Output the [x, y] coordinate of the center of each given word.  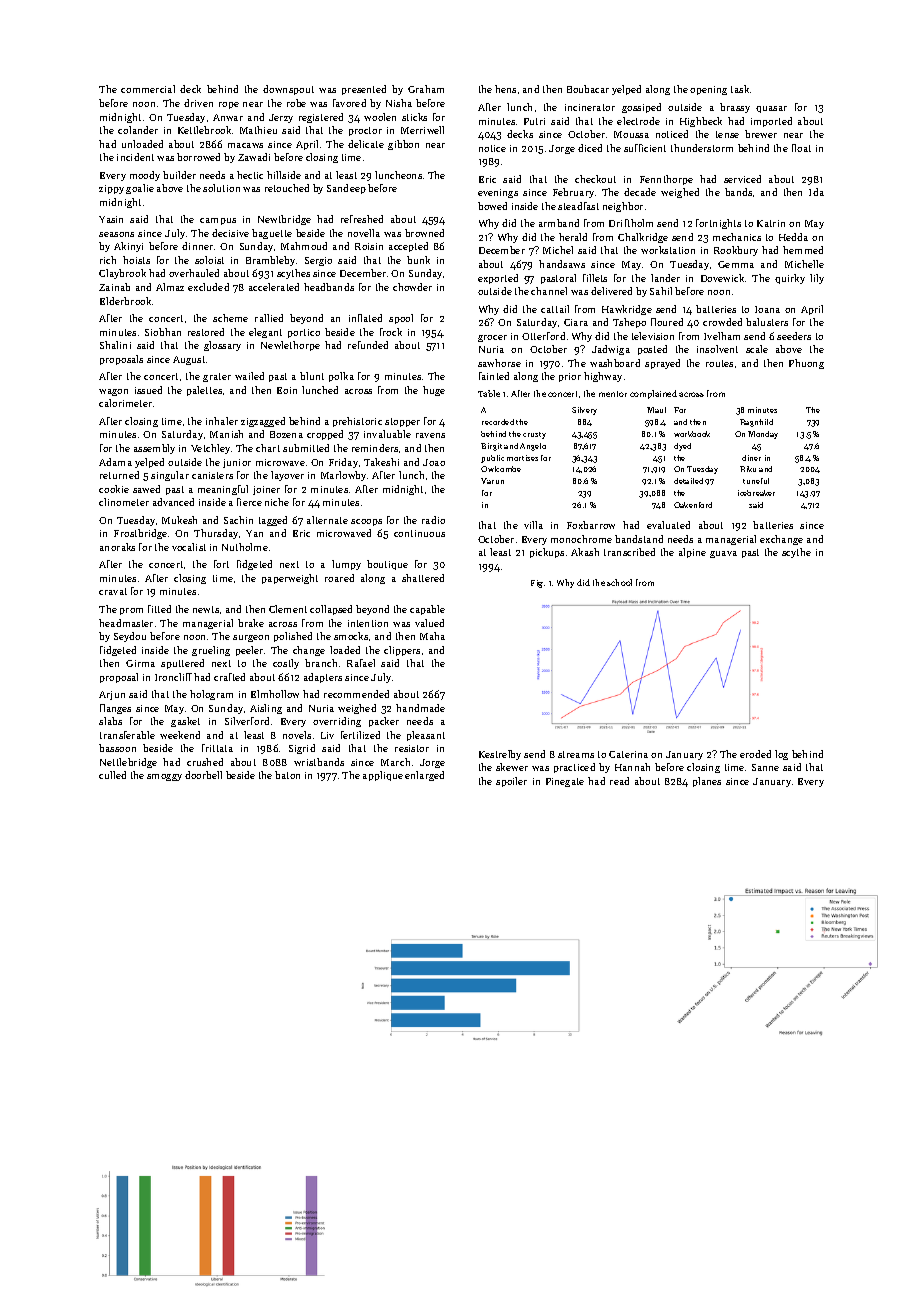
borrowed [198, 157]
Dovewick [722, 278]
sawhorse [499, 363]
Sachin [238, 520]
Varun [492, 481]
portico [304, 333]
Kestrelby [500, 755]
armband [559, 223]
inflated [365, 318]
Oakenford [693, 505]
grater [217, 377]
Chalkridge [643, 238]
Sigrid [302, 749]
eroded [755, 754]
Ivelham [722, 336]
